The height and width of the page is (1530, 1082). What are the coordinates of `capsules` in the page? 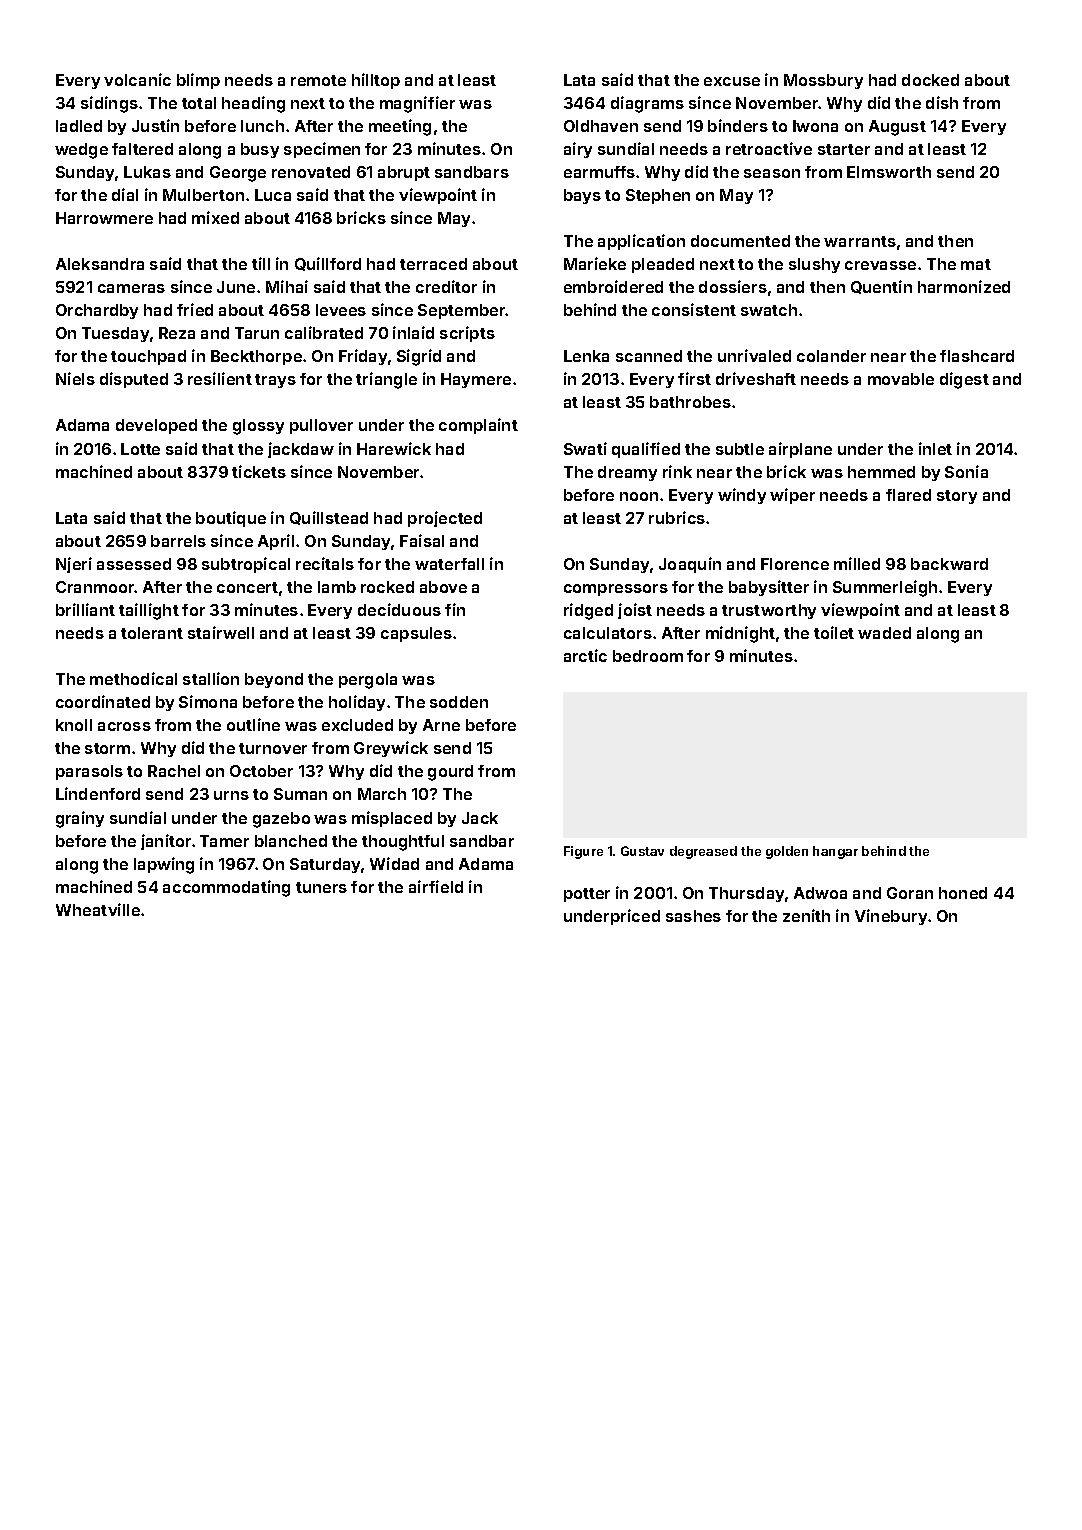 It's located at (416, 634).
